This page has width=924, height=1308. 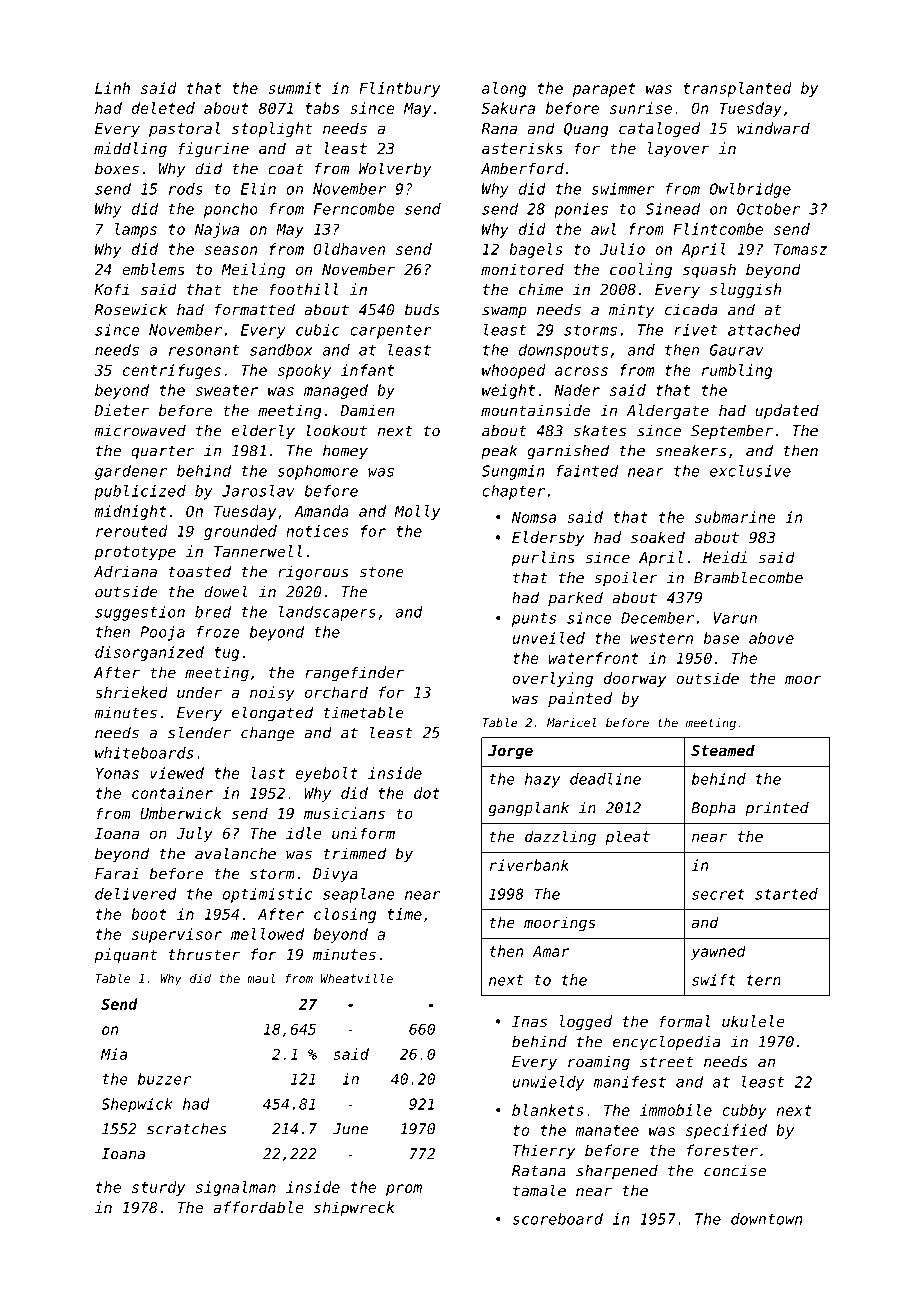 I want to click on bred, so click(x=213, y=612).
